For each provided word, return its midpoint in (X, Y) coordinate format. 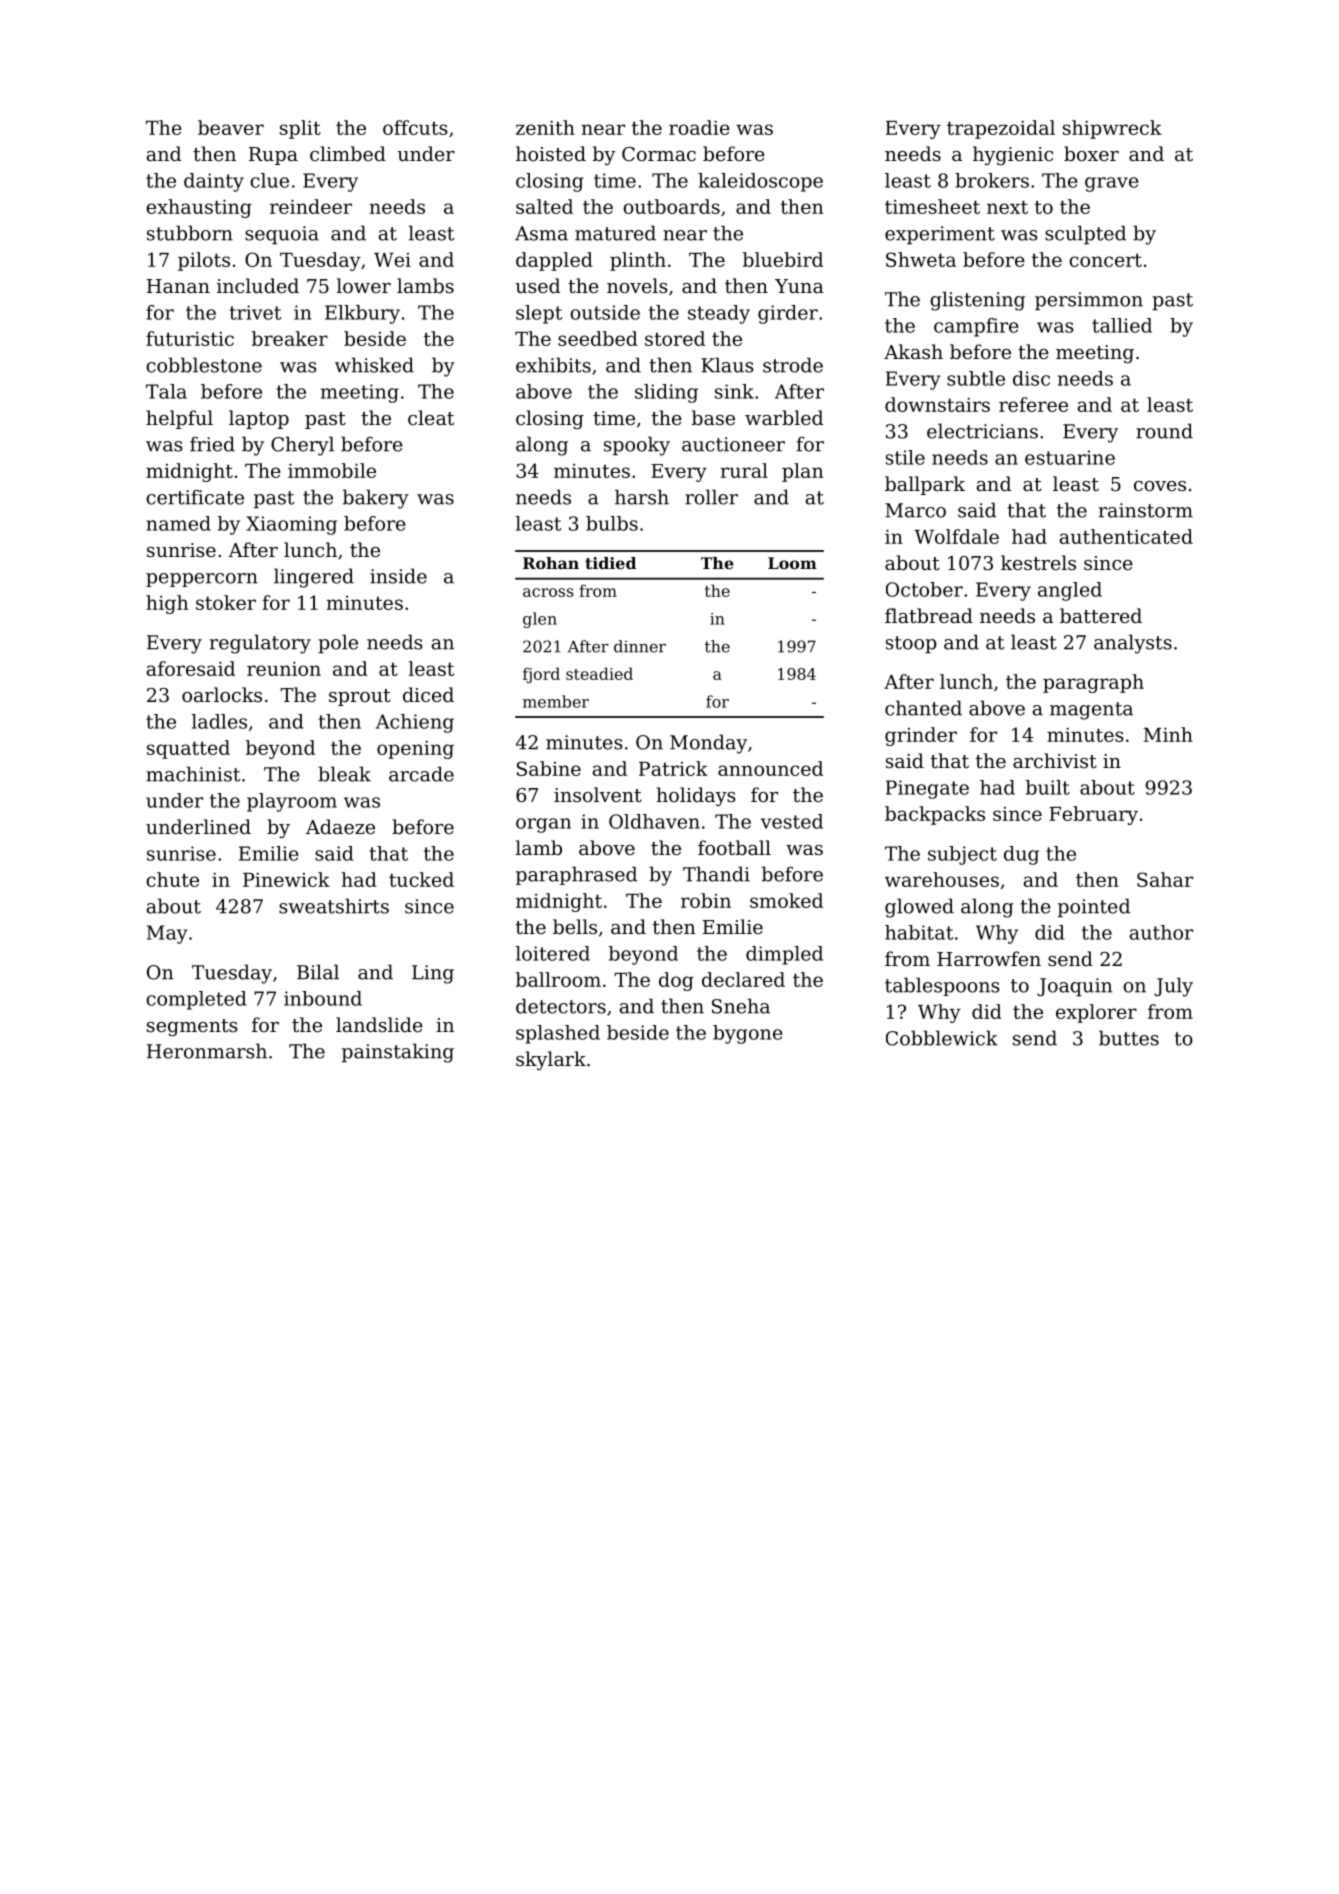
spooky (637, 446)
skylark (551, 1060)
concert (1105, 260)
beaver (231, 127)
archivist (1055, 760)
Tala (166, 391)
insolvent (598, 794)
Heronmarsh (207, 1051)
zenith (545, 127)
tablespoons (942, 986)
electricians (982, 431)
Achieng (415, 723)
